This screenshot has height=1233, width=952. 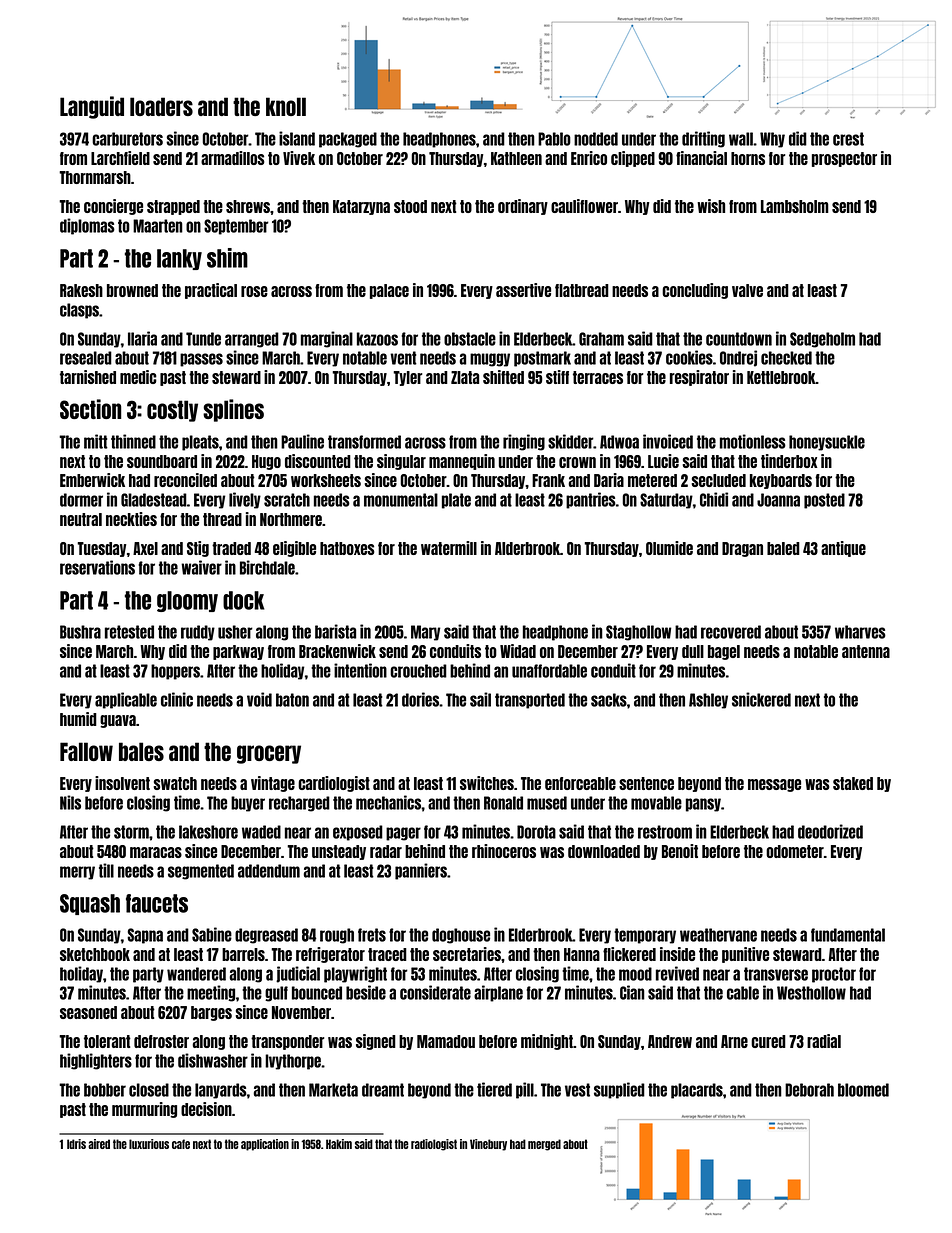 I want to click on Sedgeholm, so click(x=822, y=340).
